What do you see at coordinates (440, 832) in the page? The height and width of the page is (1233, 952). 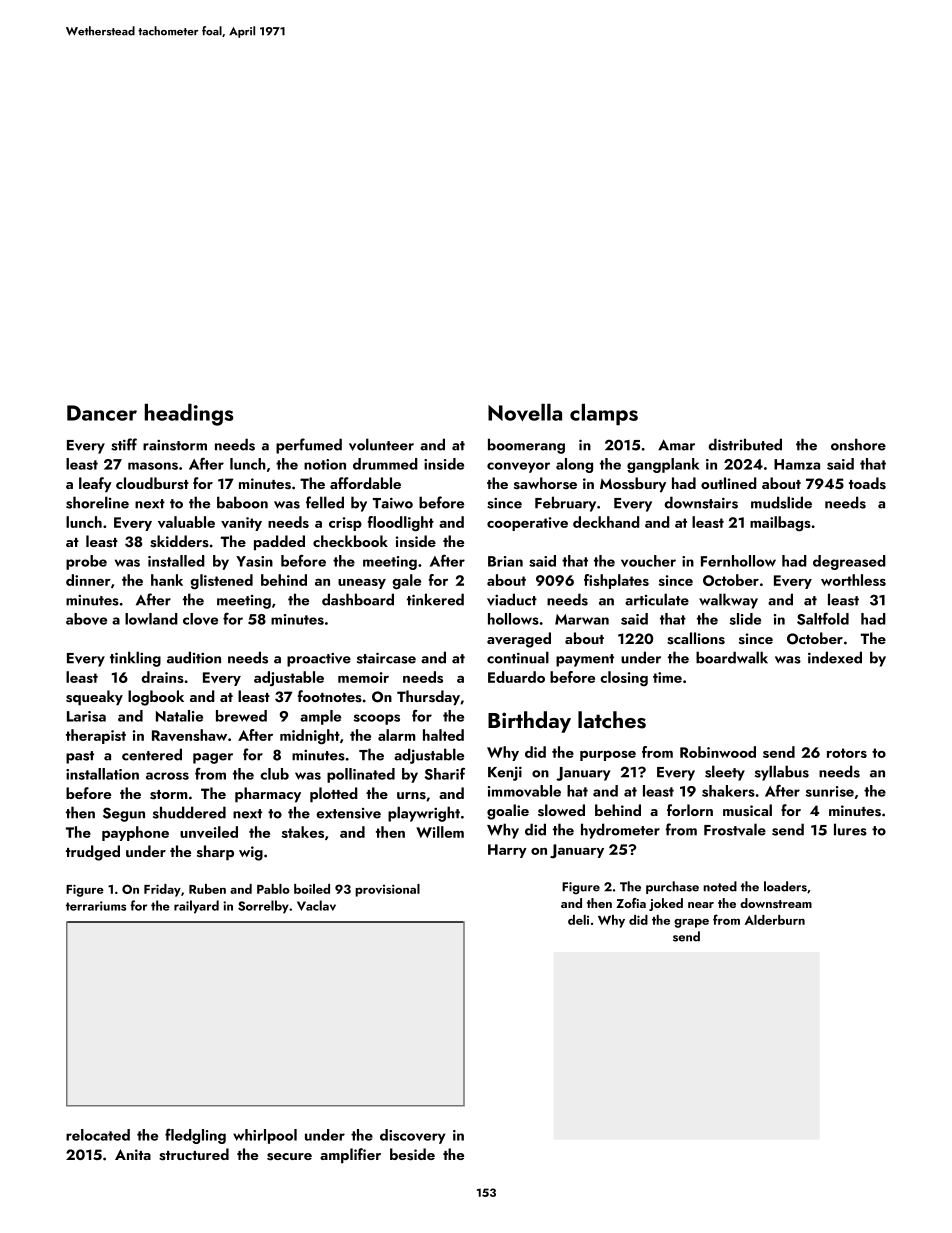 I see `Willem` at bounding box center [440, 832].
